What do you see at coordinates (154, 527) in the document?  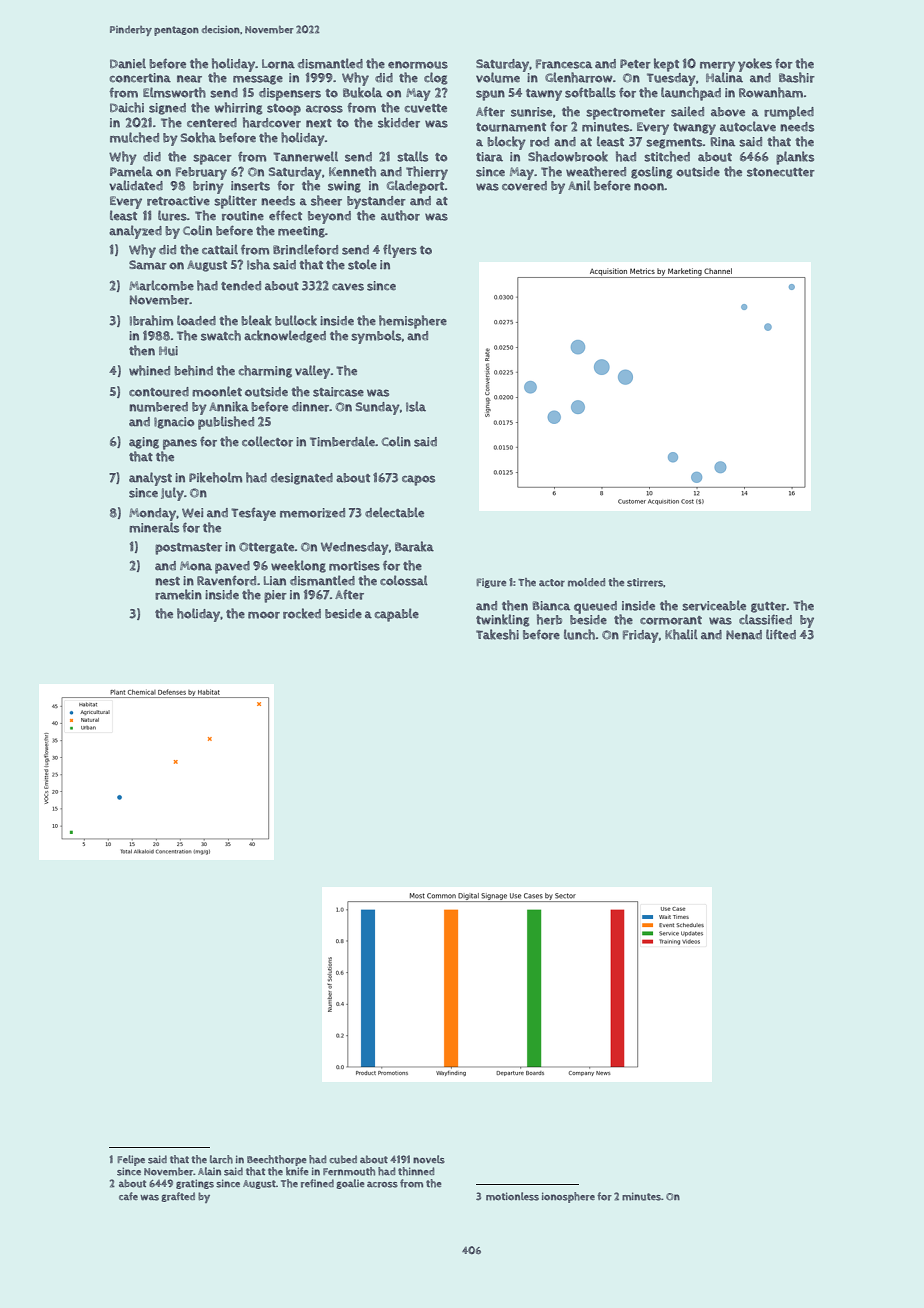 I see `minerals` at bounding box center [154, 527].
